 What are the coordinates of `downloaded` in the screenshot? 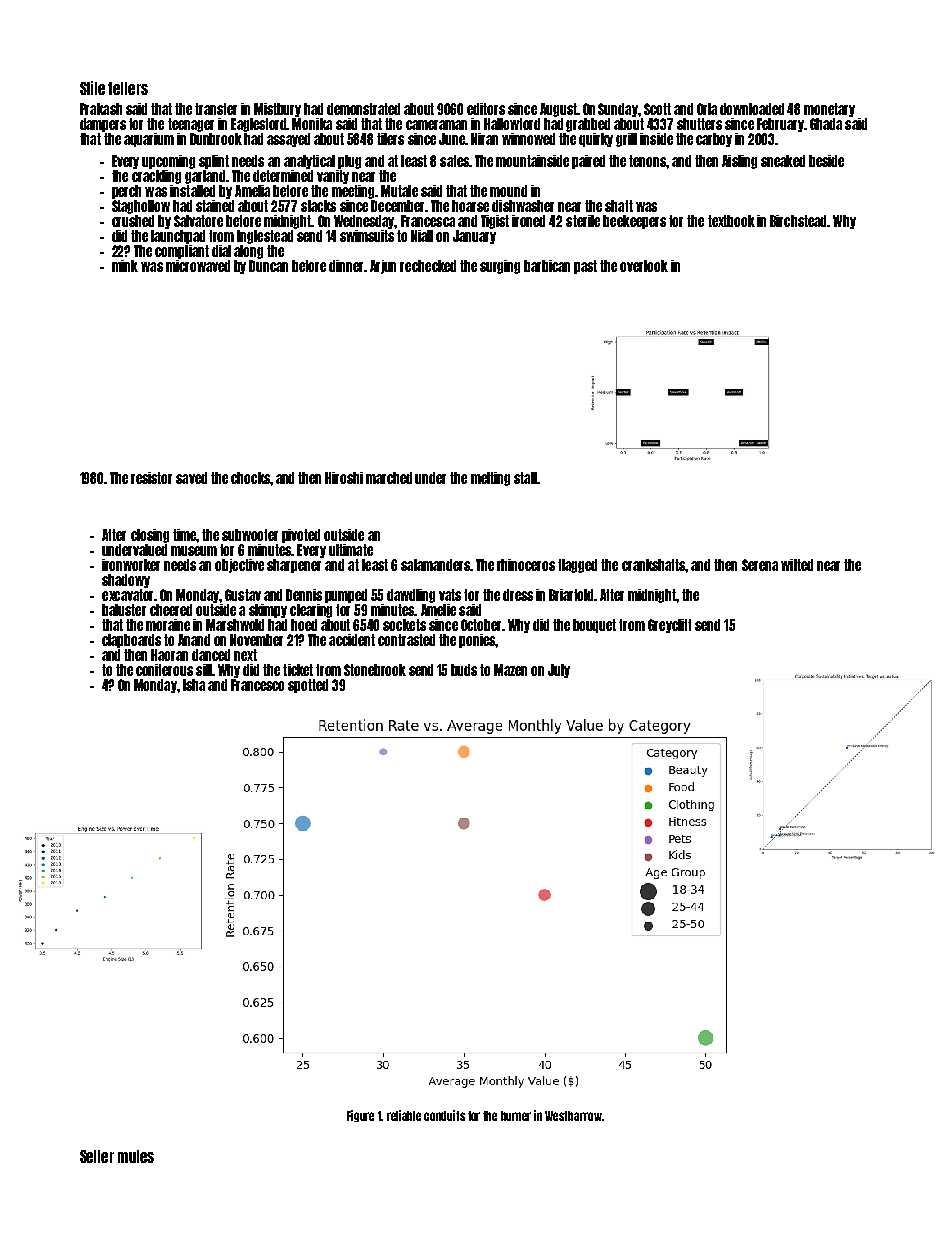 It's located at (752, 109).
